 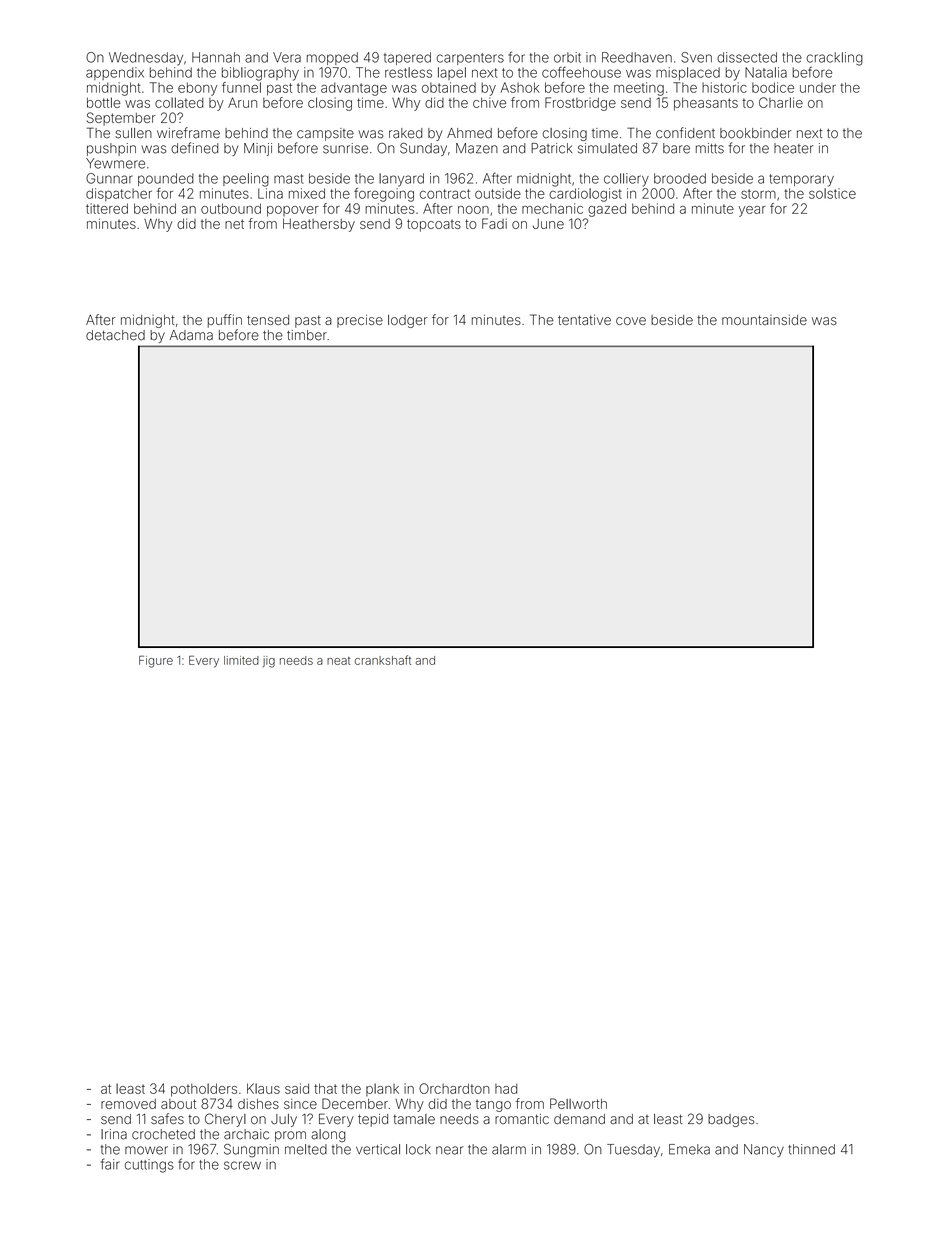 What do you see at coordinates (293, 211) in the screenshot?
I see `popover` at bounding box center [293, 211].
